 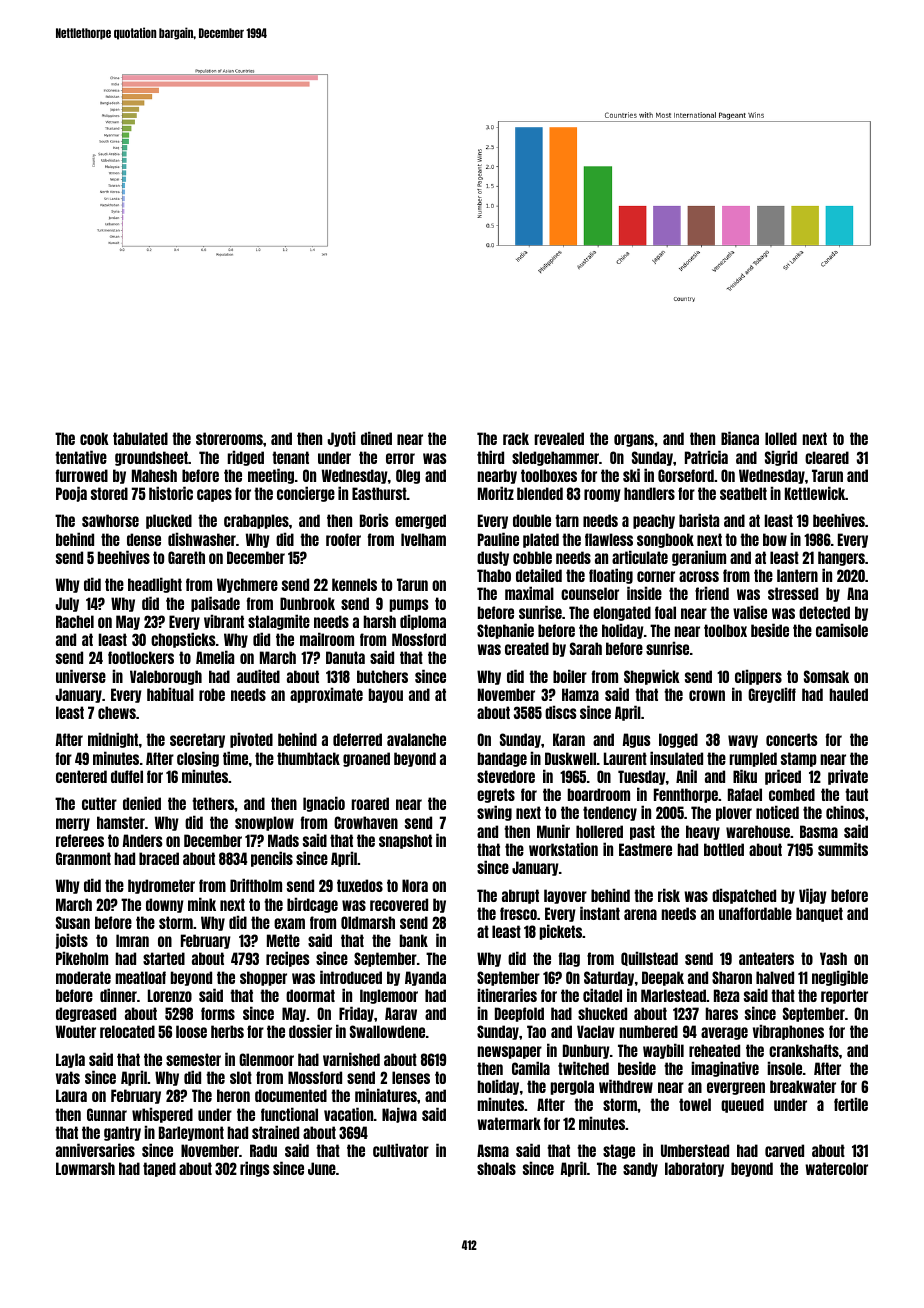 I want to click on barista, so click(x=699, y=520).
